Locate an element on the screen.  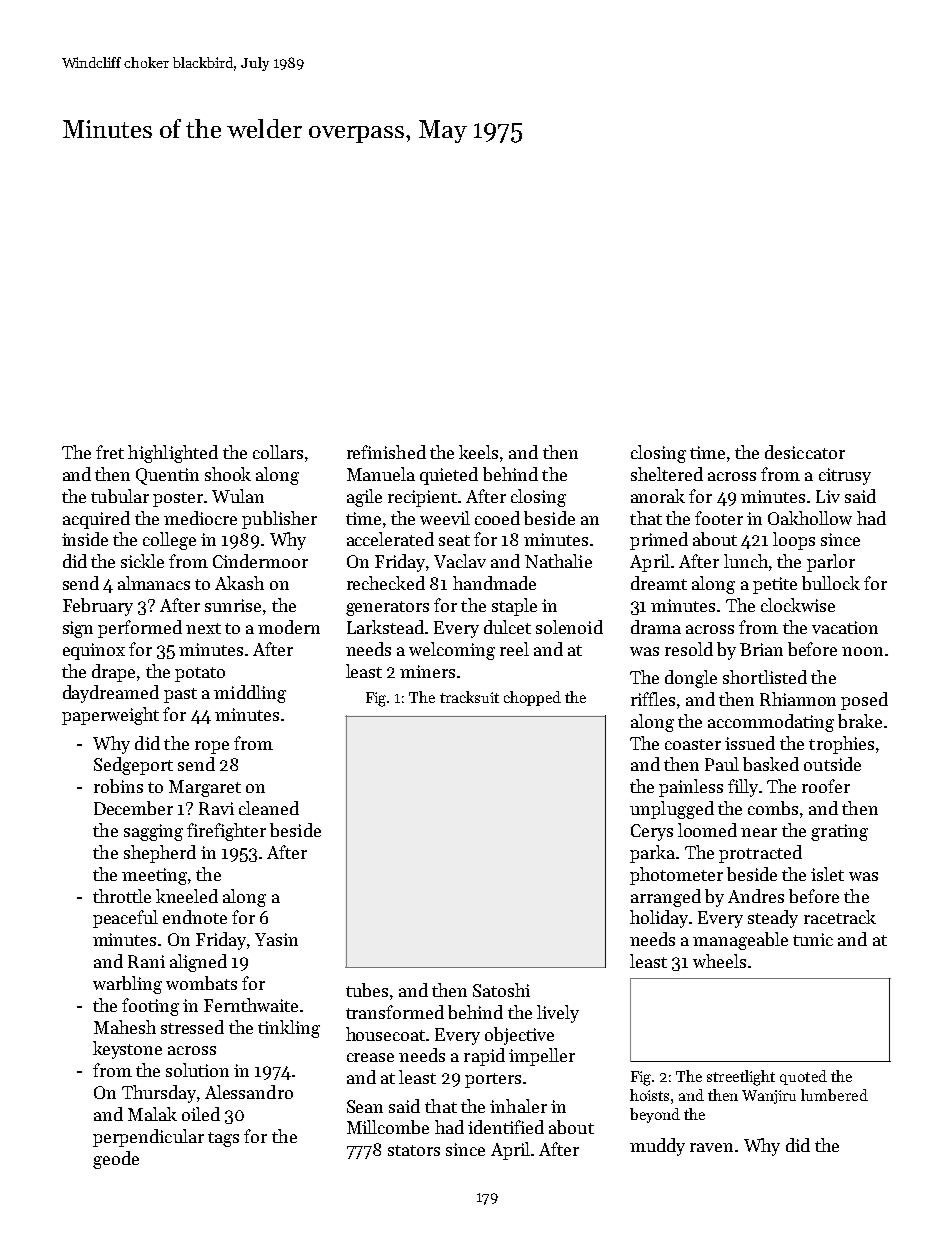
parlor is located at coordinates (831, 563).
